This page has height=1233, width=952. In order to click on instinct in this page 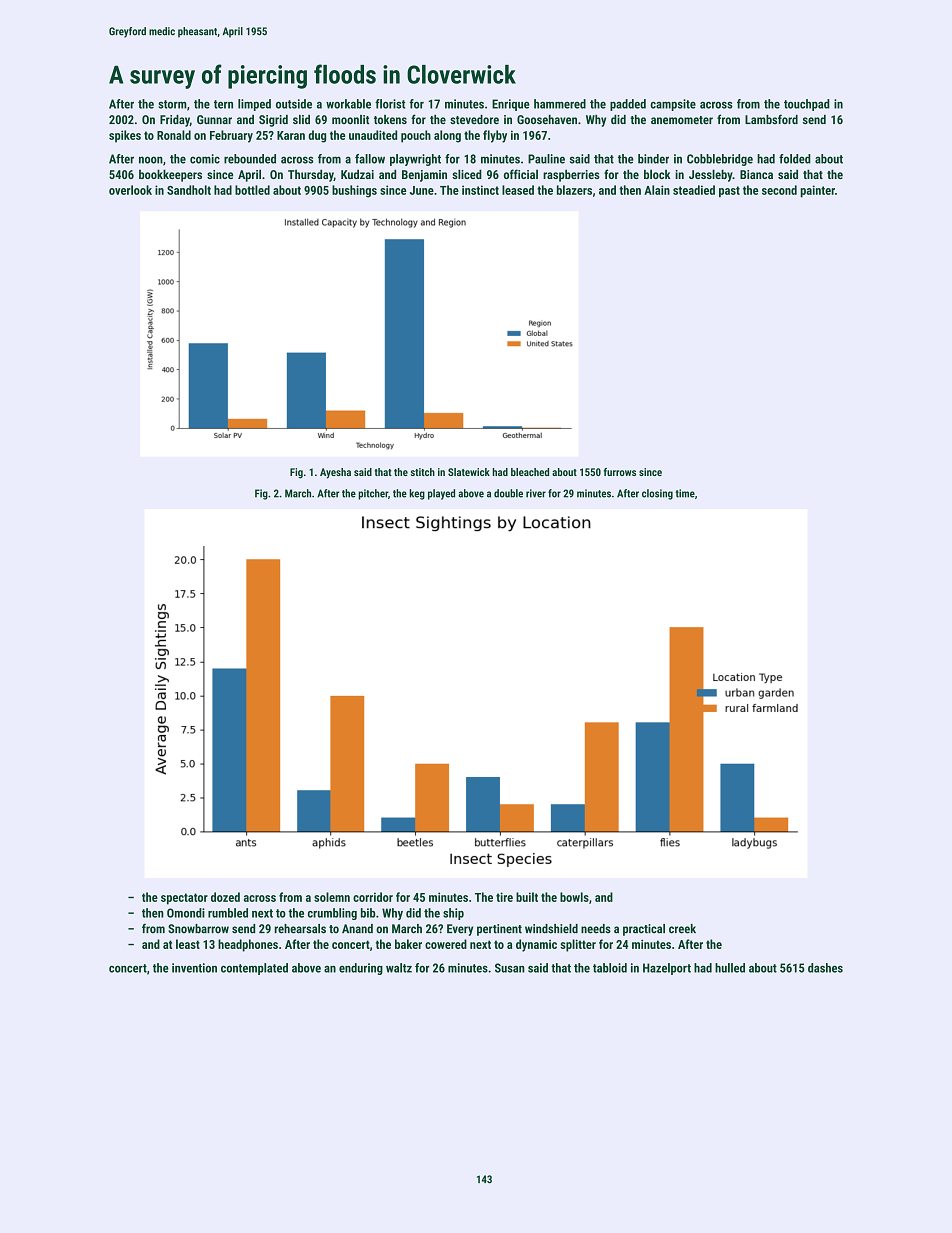, I will do `click(480, 190)`.
